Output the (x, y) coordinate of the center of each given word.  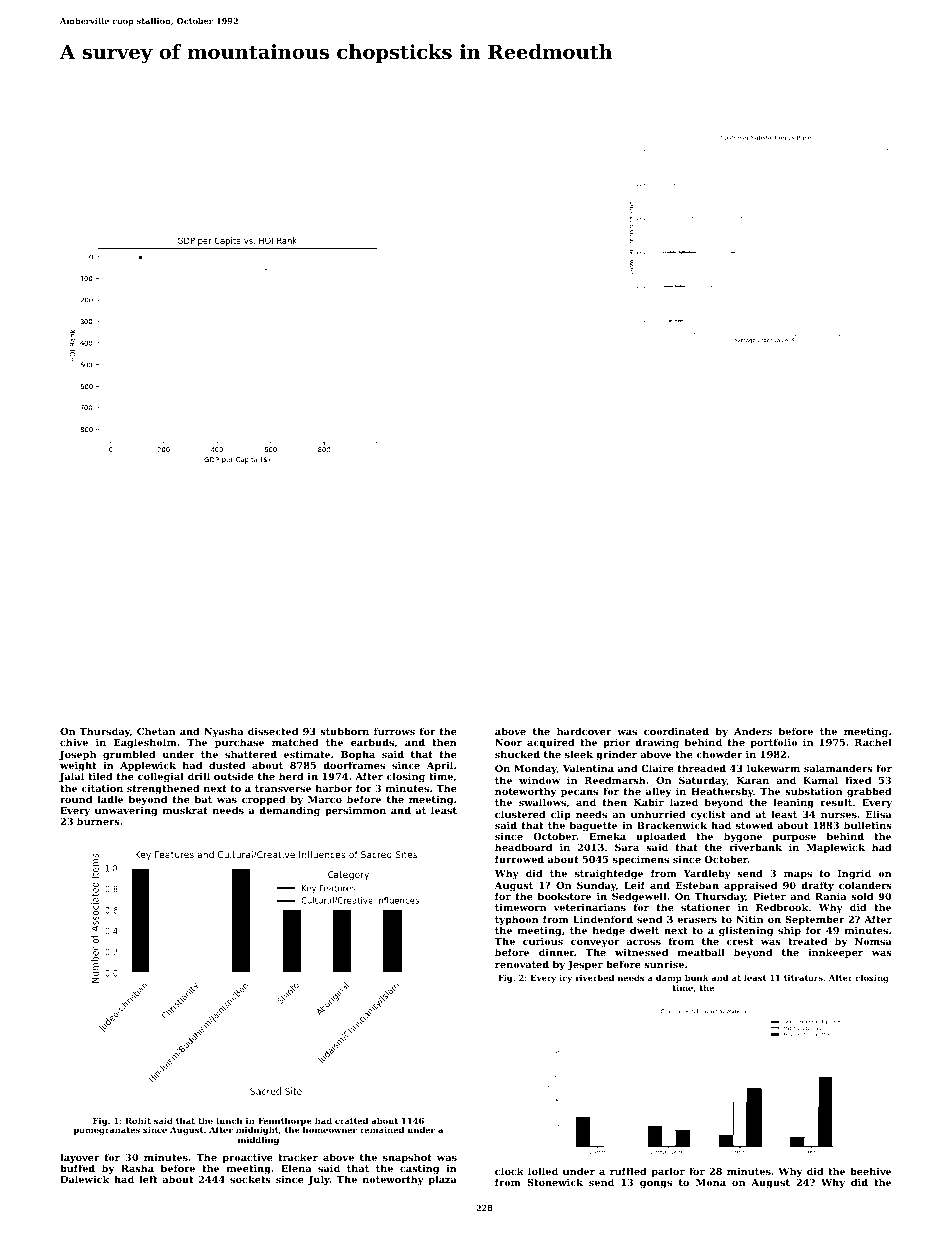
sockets (250, 1179)
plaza (442, 1180)
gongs (656, 1184)
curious (543, 941)
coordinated (676, 731)
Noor (508, 742)
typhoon (517, 920)
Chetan (156, 731)
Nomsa (873, 941)
